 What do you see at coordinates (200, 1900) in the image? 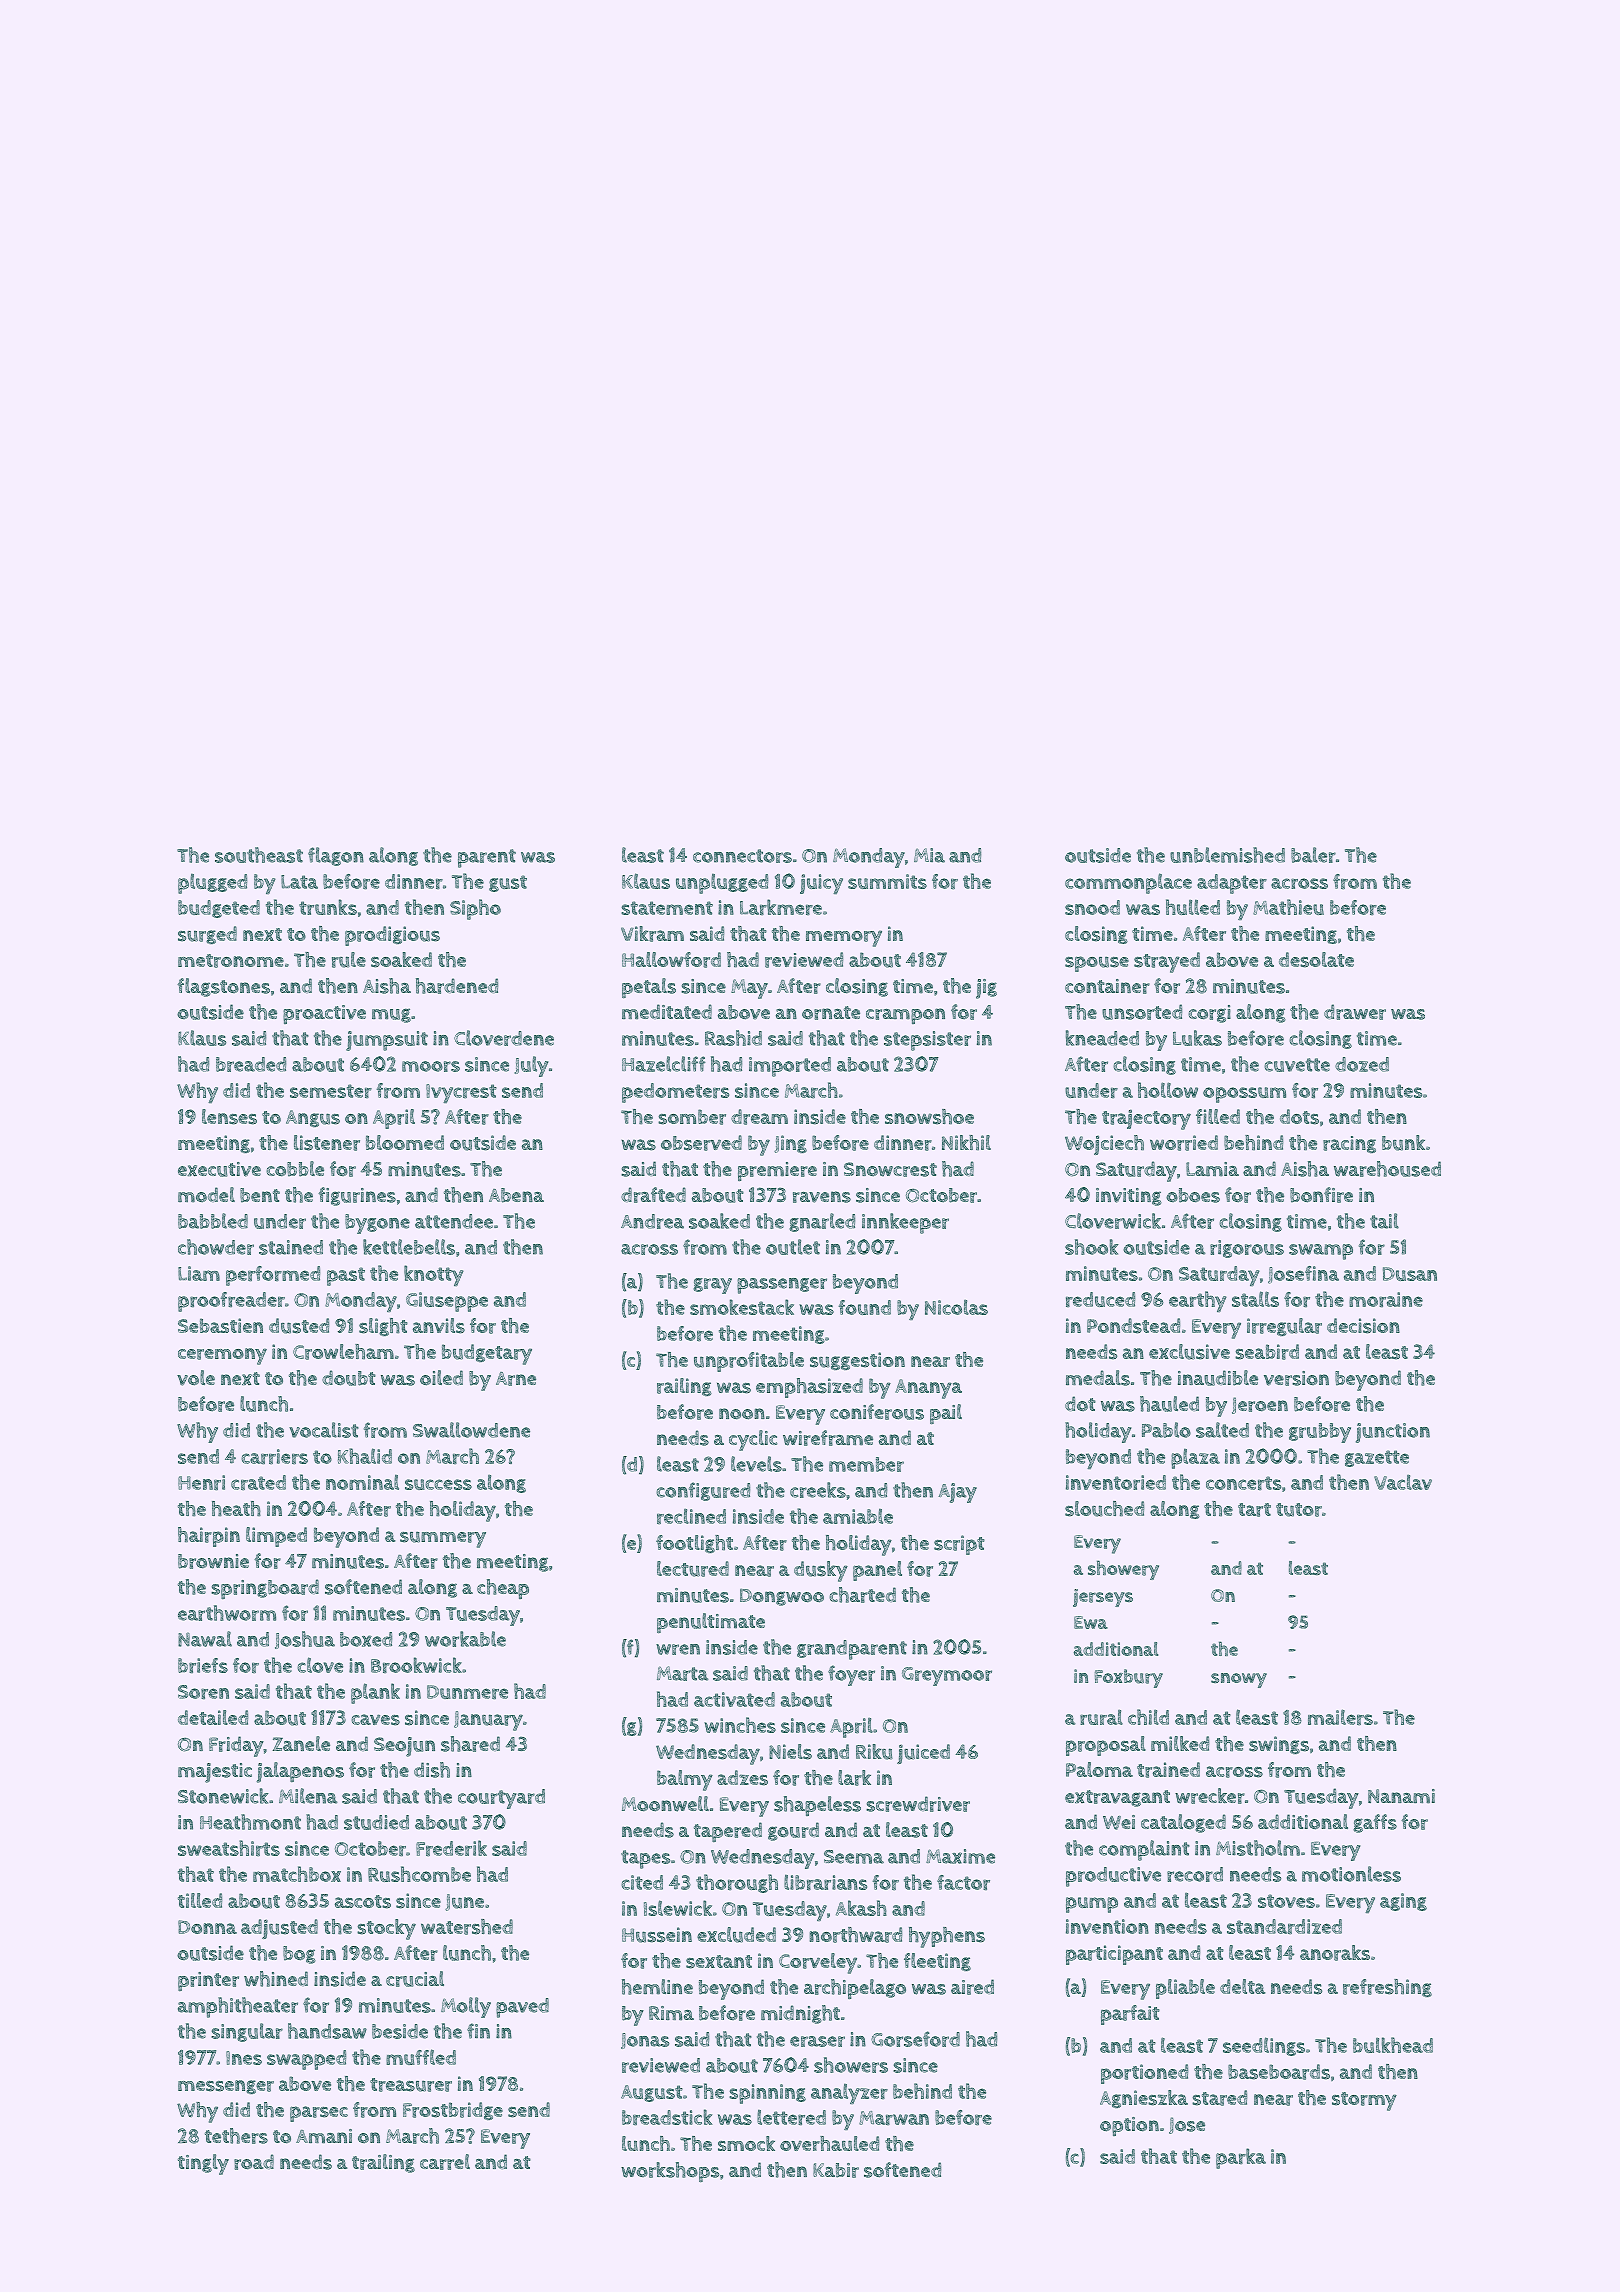
I see `tilled` at bounding box center [200, 1900].
